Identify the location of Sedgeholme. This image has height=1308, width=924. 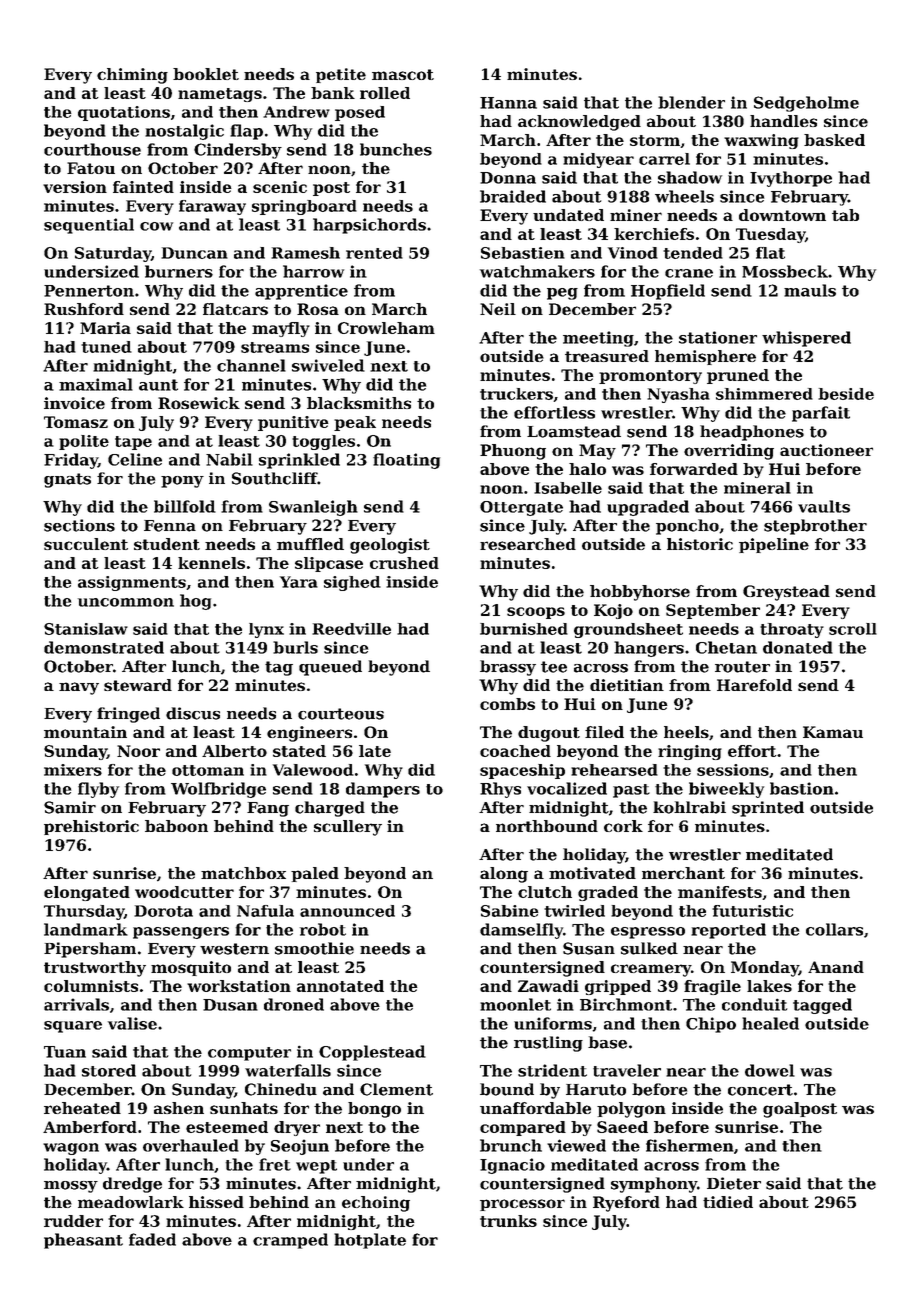
(806, 104).
